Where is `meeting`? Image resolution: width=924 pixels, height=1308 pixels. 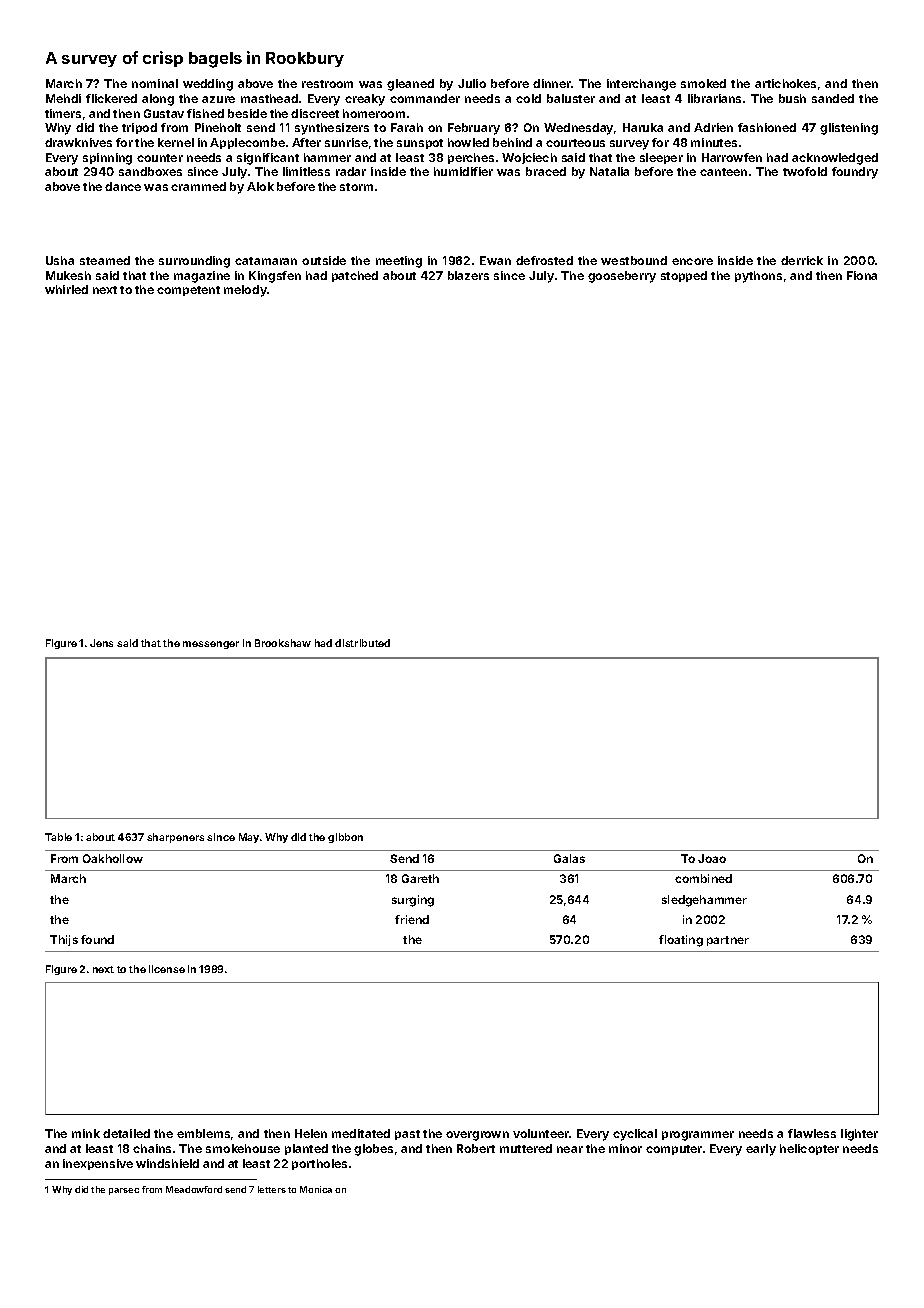 meeting is located at coordinates (399, 262).
